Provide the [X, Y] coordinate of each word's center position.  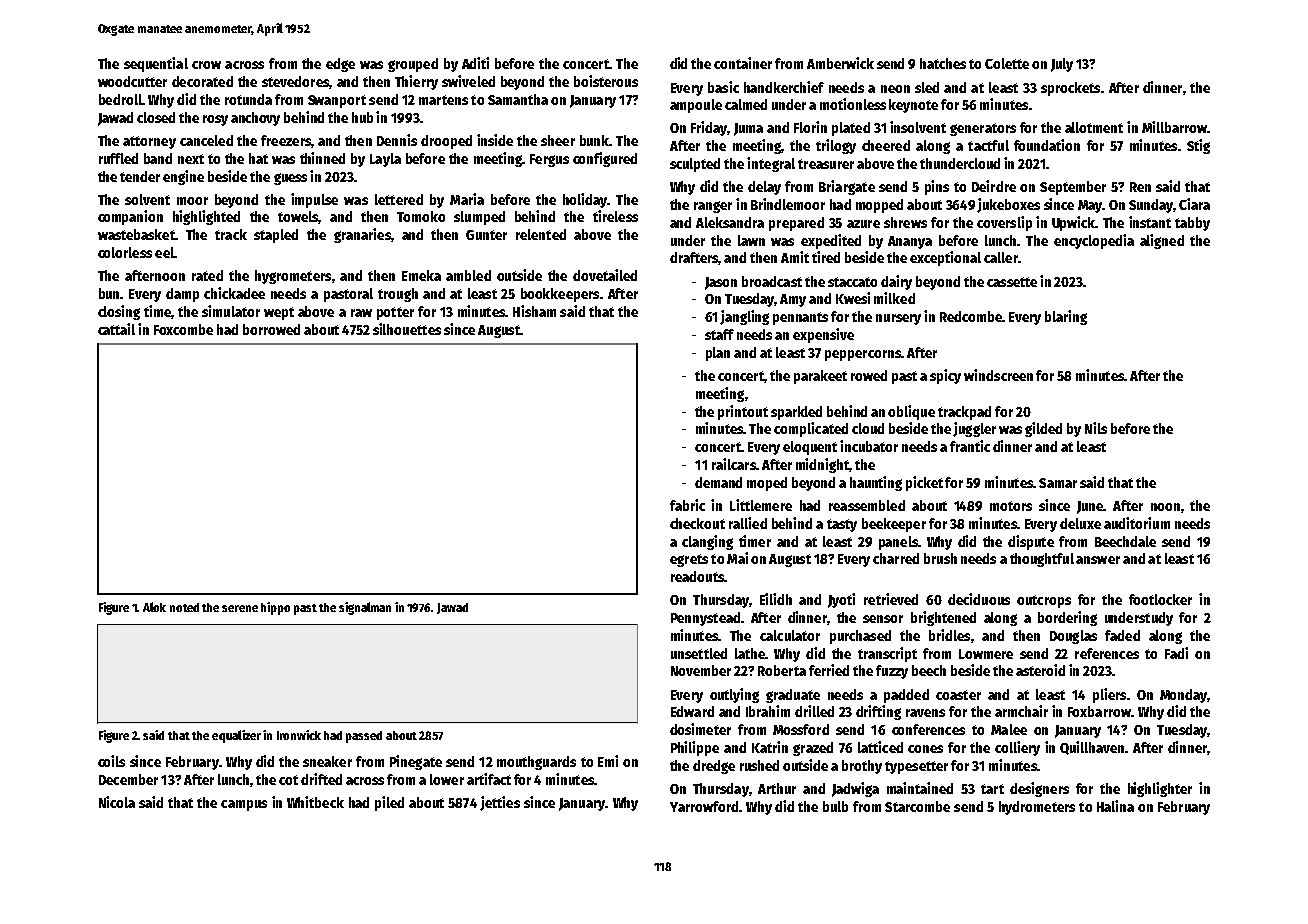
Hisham [534, 311]
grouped [413, 65]
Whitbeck [315, 802]
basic [723, 87]
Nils [1096, 428]
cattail [116, 329]
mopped [879, 206]
